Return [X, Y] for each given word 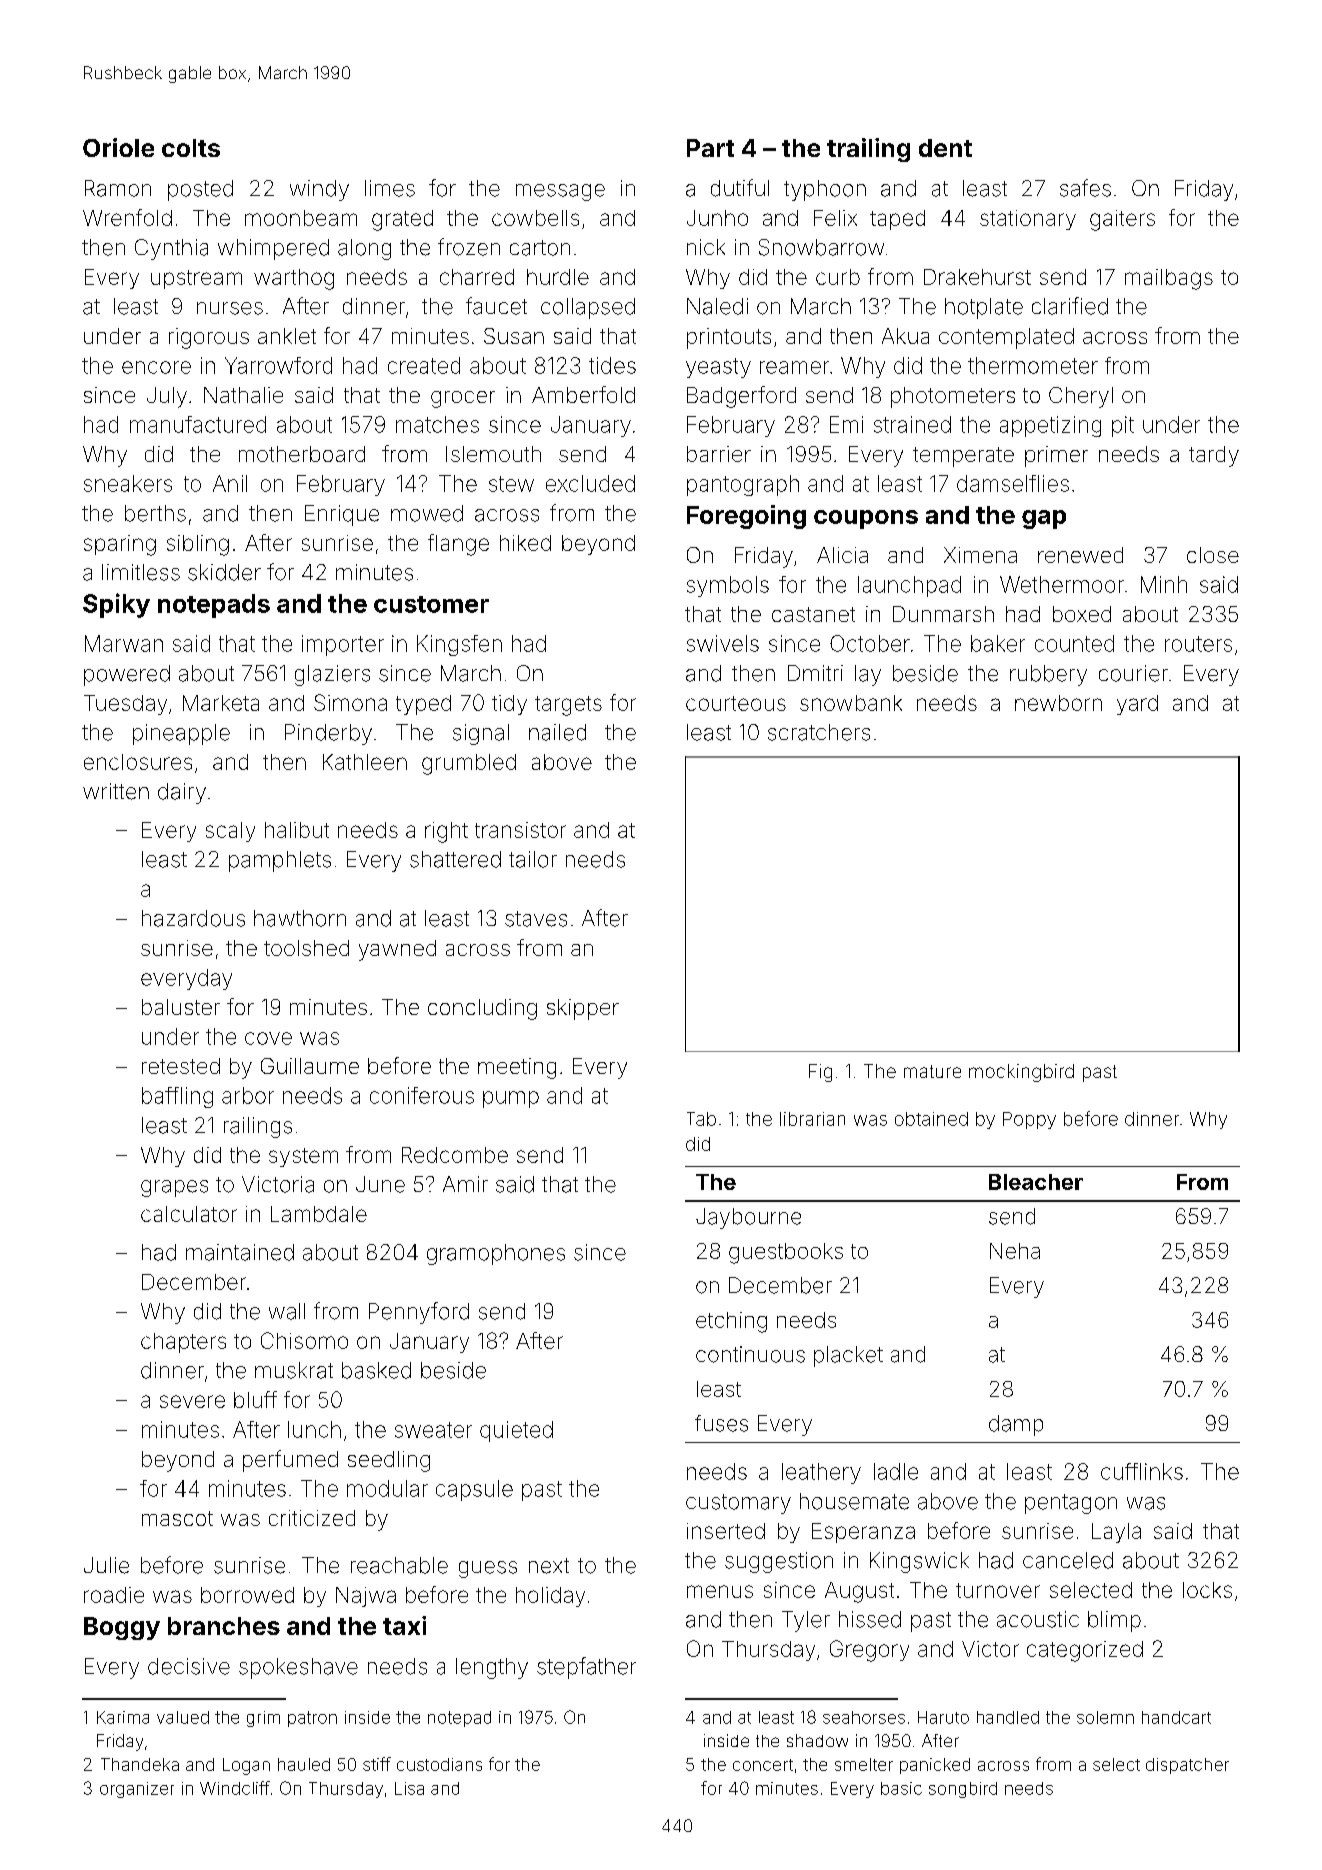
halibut [297, 830]
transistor [520, 830]
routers [1198, 644]
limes [390, 188]
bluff [255, 1399]
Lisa [409, 1788]
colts [191, 148]
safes [1085, 188]
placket [848, 1356]
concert [763, 1765]
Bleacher [1036, 1182]
